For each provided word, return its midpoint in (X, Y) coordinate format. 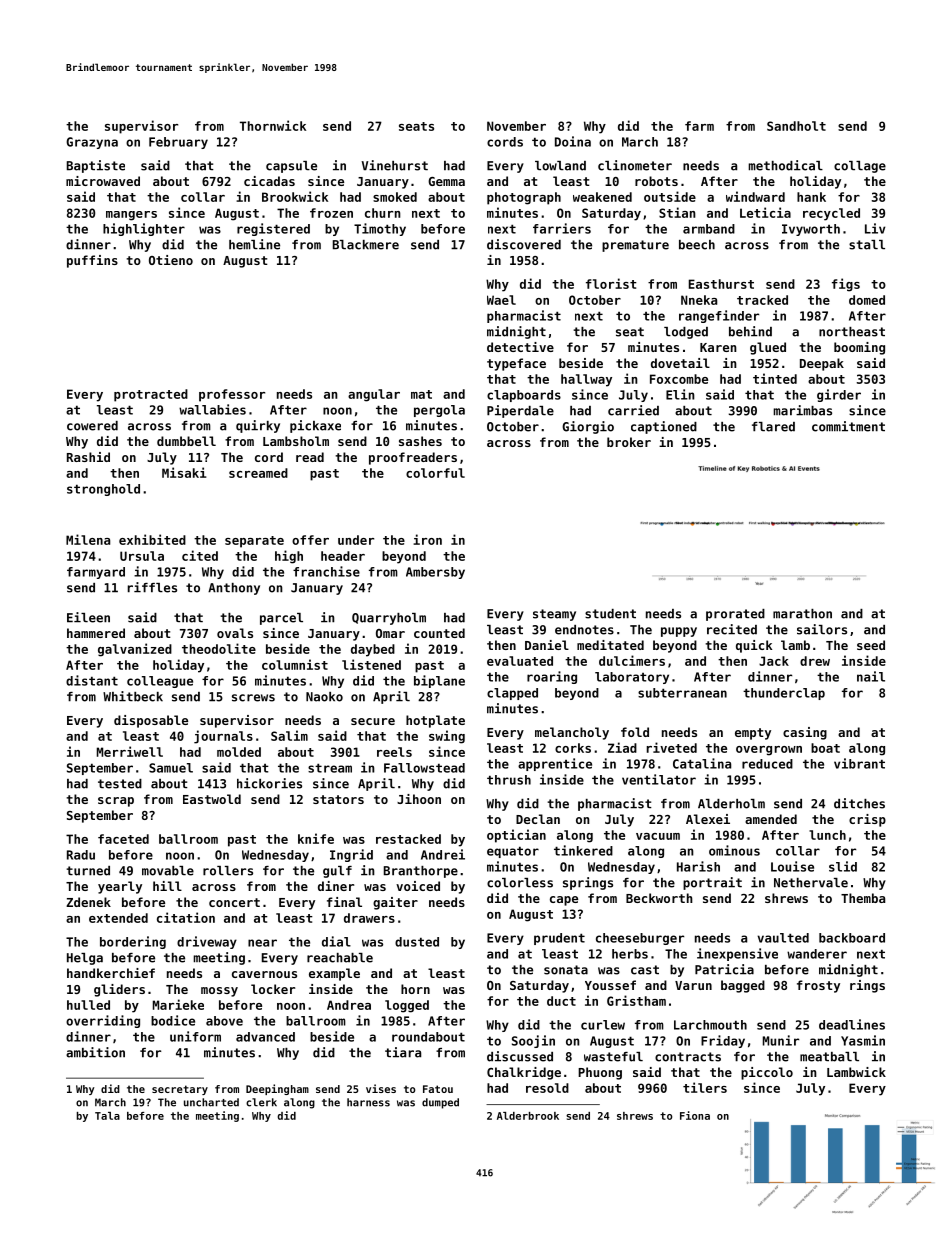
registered (273, 229)
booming (859, 348)
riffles (152, 587)
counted (439, 633)
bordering (133, 942)
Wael (501, 300)
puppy (679, 632)
